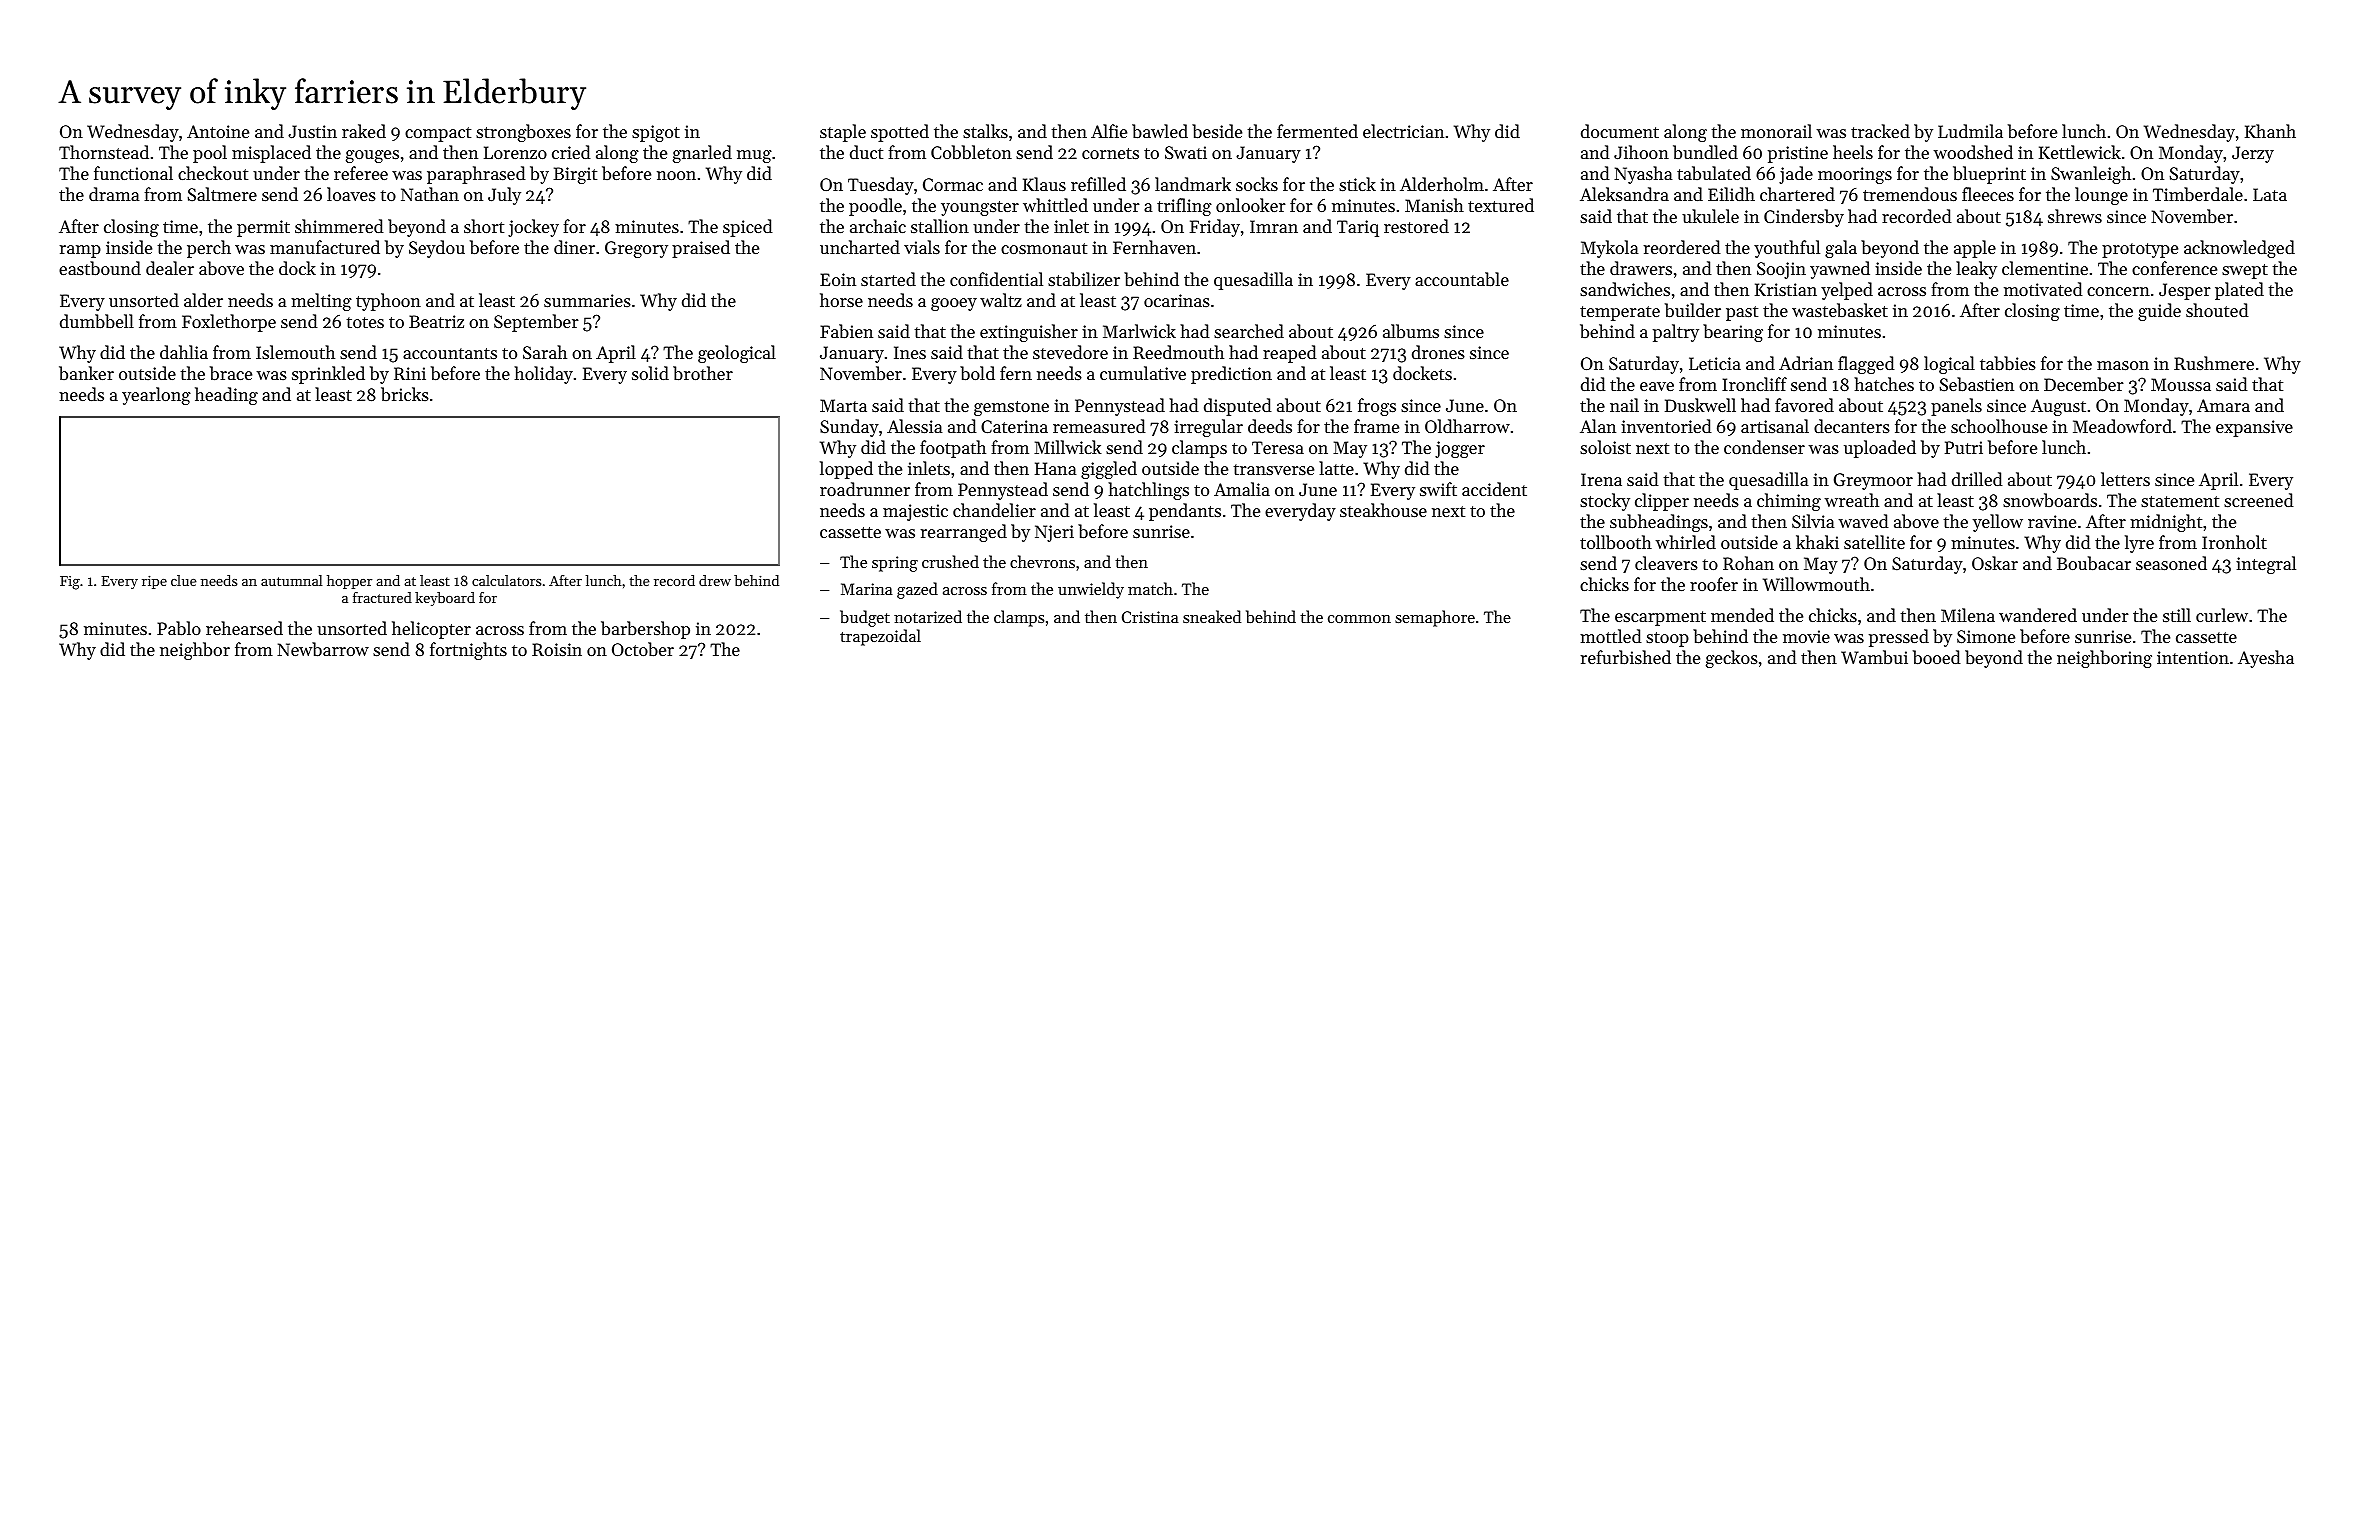 The height and width of the image is (1527, 2360). I want to click on melting, so click(321, 302).
